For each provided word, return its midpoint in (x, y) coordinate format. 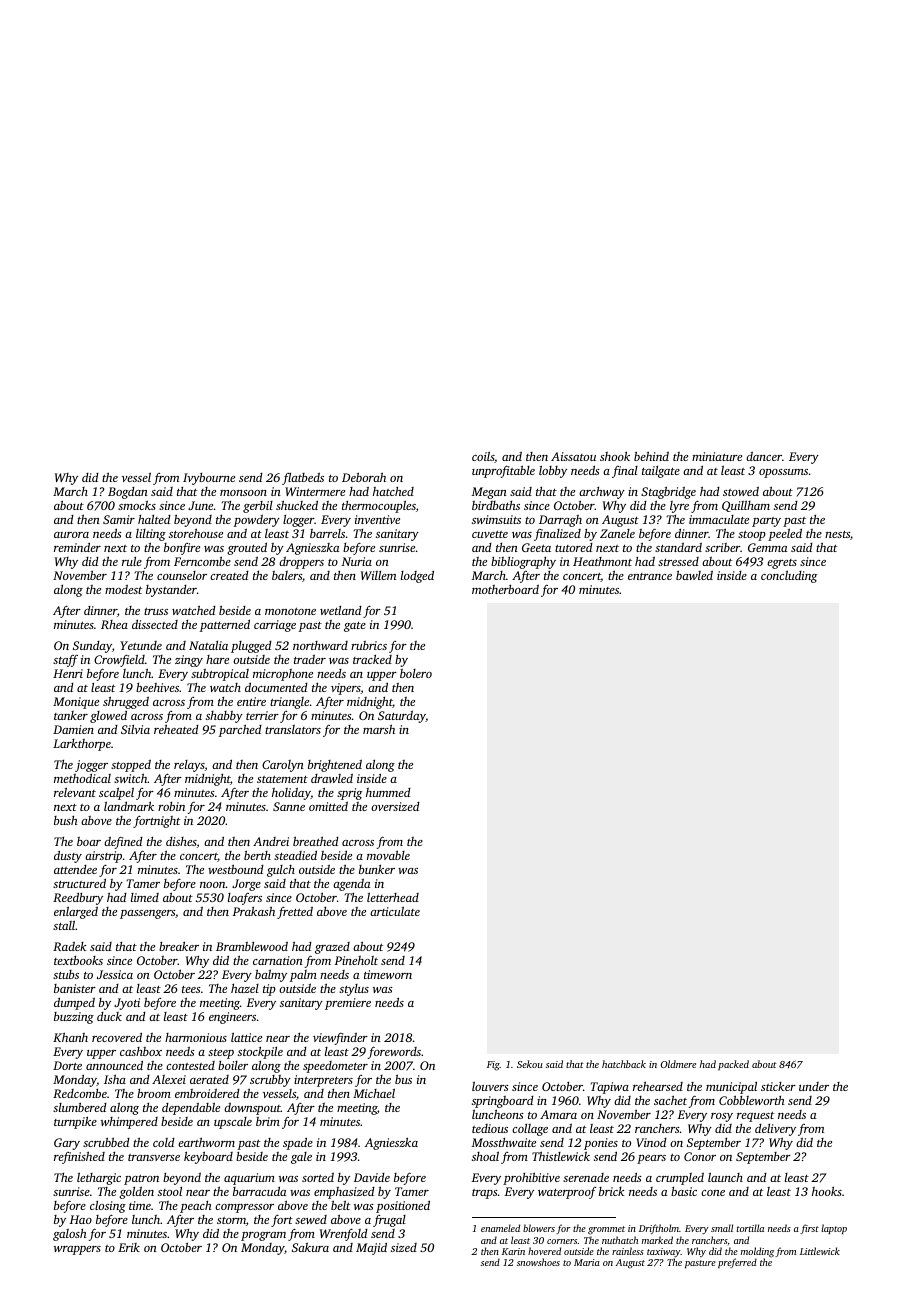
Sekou (530, 1064)
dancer (764, 456)
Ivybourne (209, 479)
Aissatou (573, 456)
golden (136, 1193)
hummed (388, 792)
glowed (108, 716)
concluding (789, 577)
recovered (117, 1037)
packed (733, 1065)
